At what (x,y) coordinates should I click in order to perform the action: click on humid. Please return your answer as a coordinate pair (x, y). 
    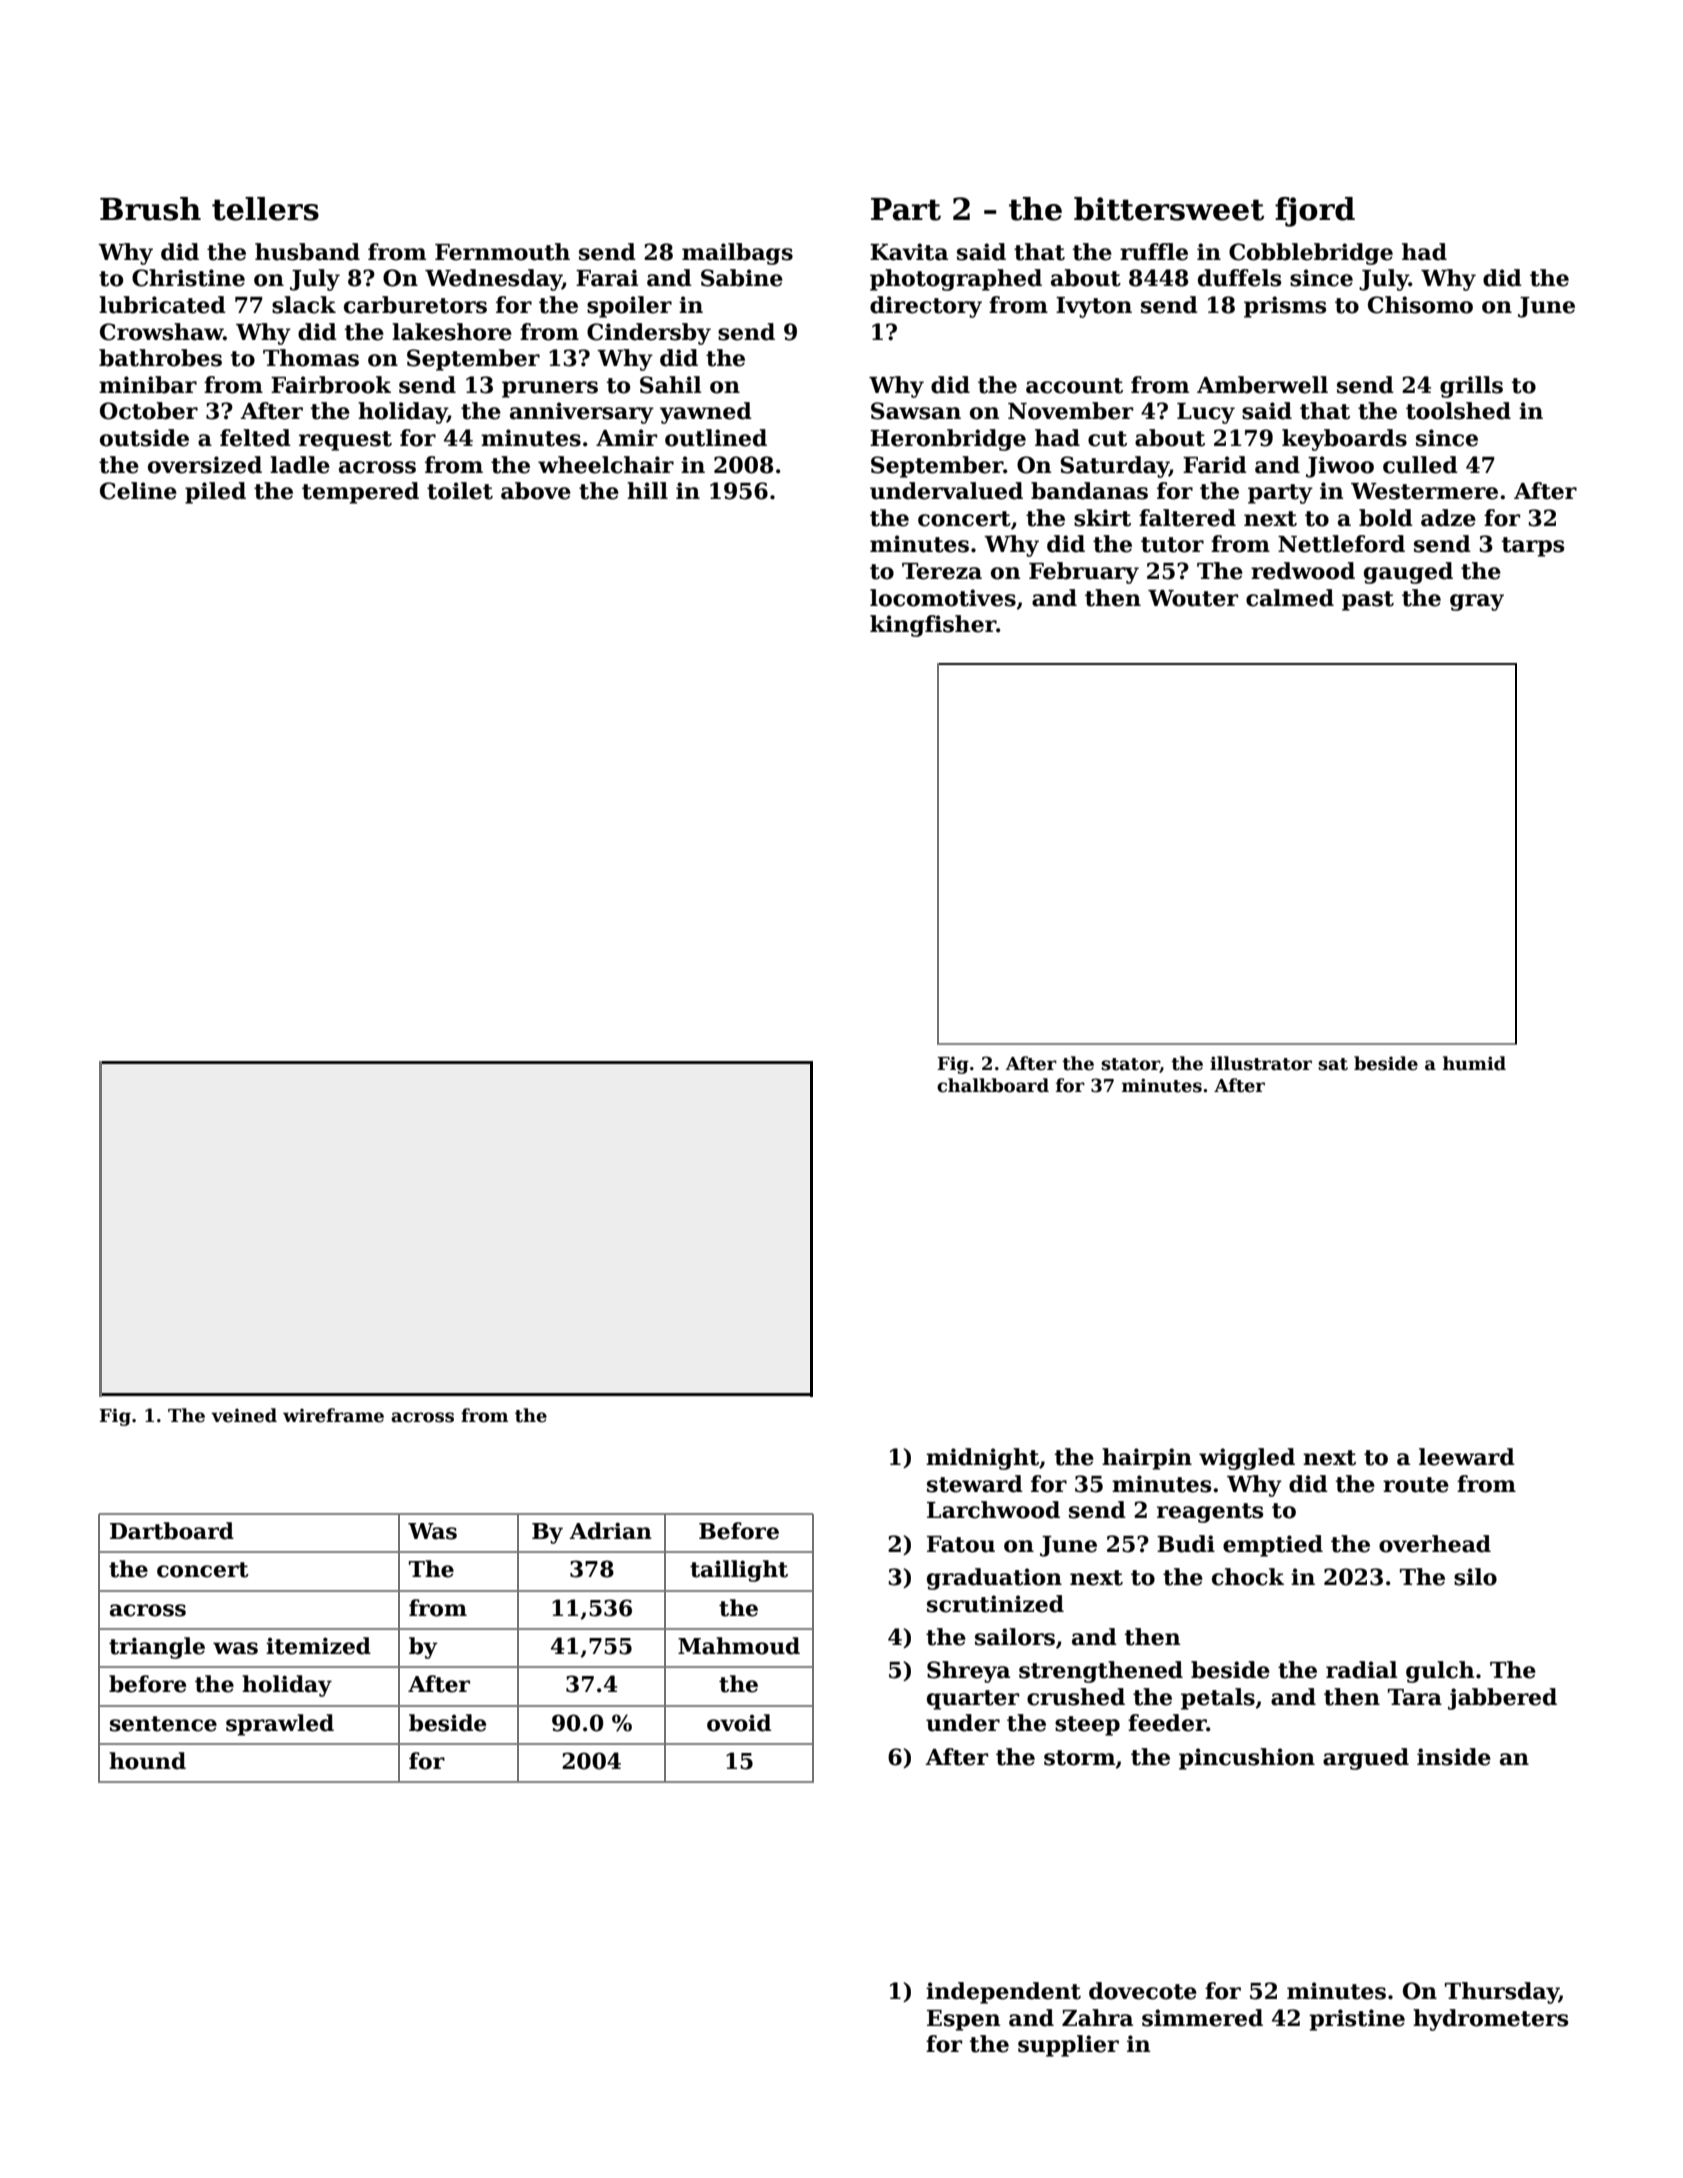
    Looking at the image, I should click on (1474, 1063).
